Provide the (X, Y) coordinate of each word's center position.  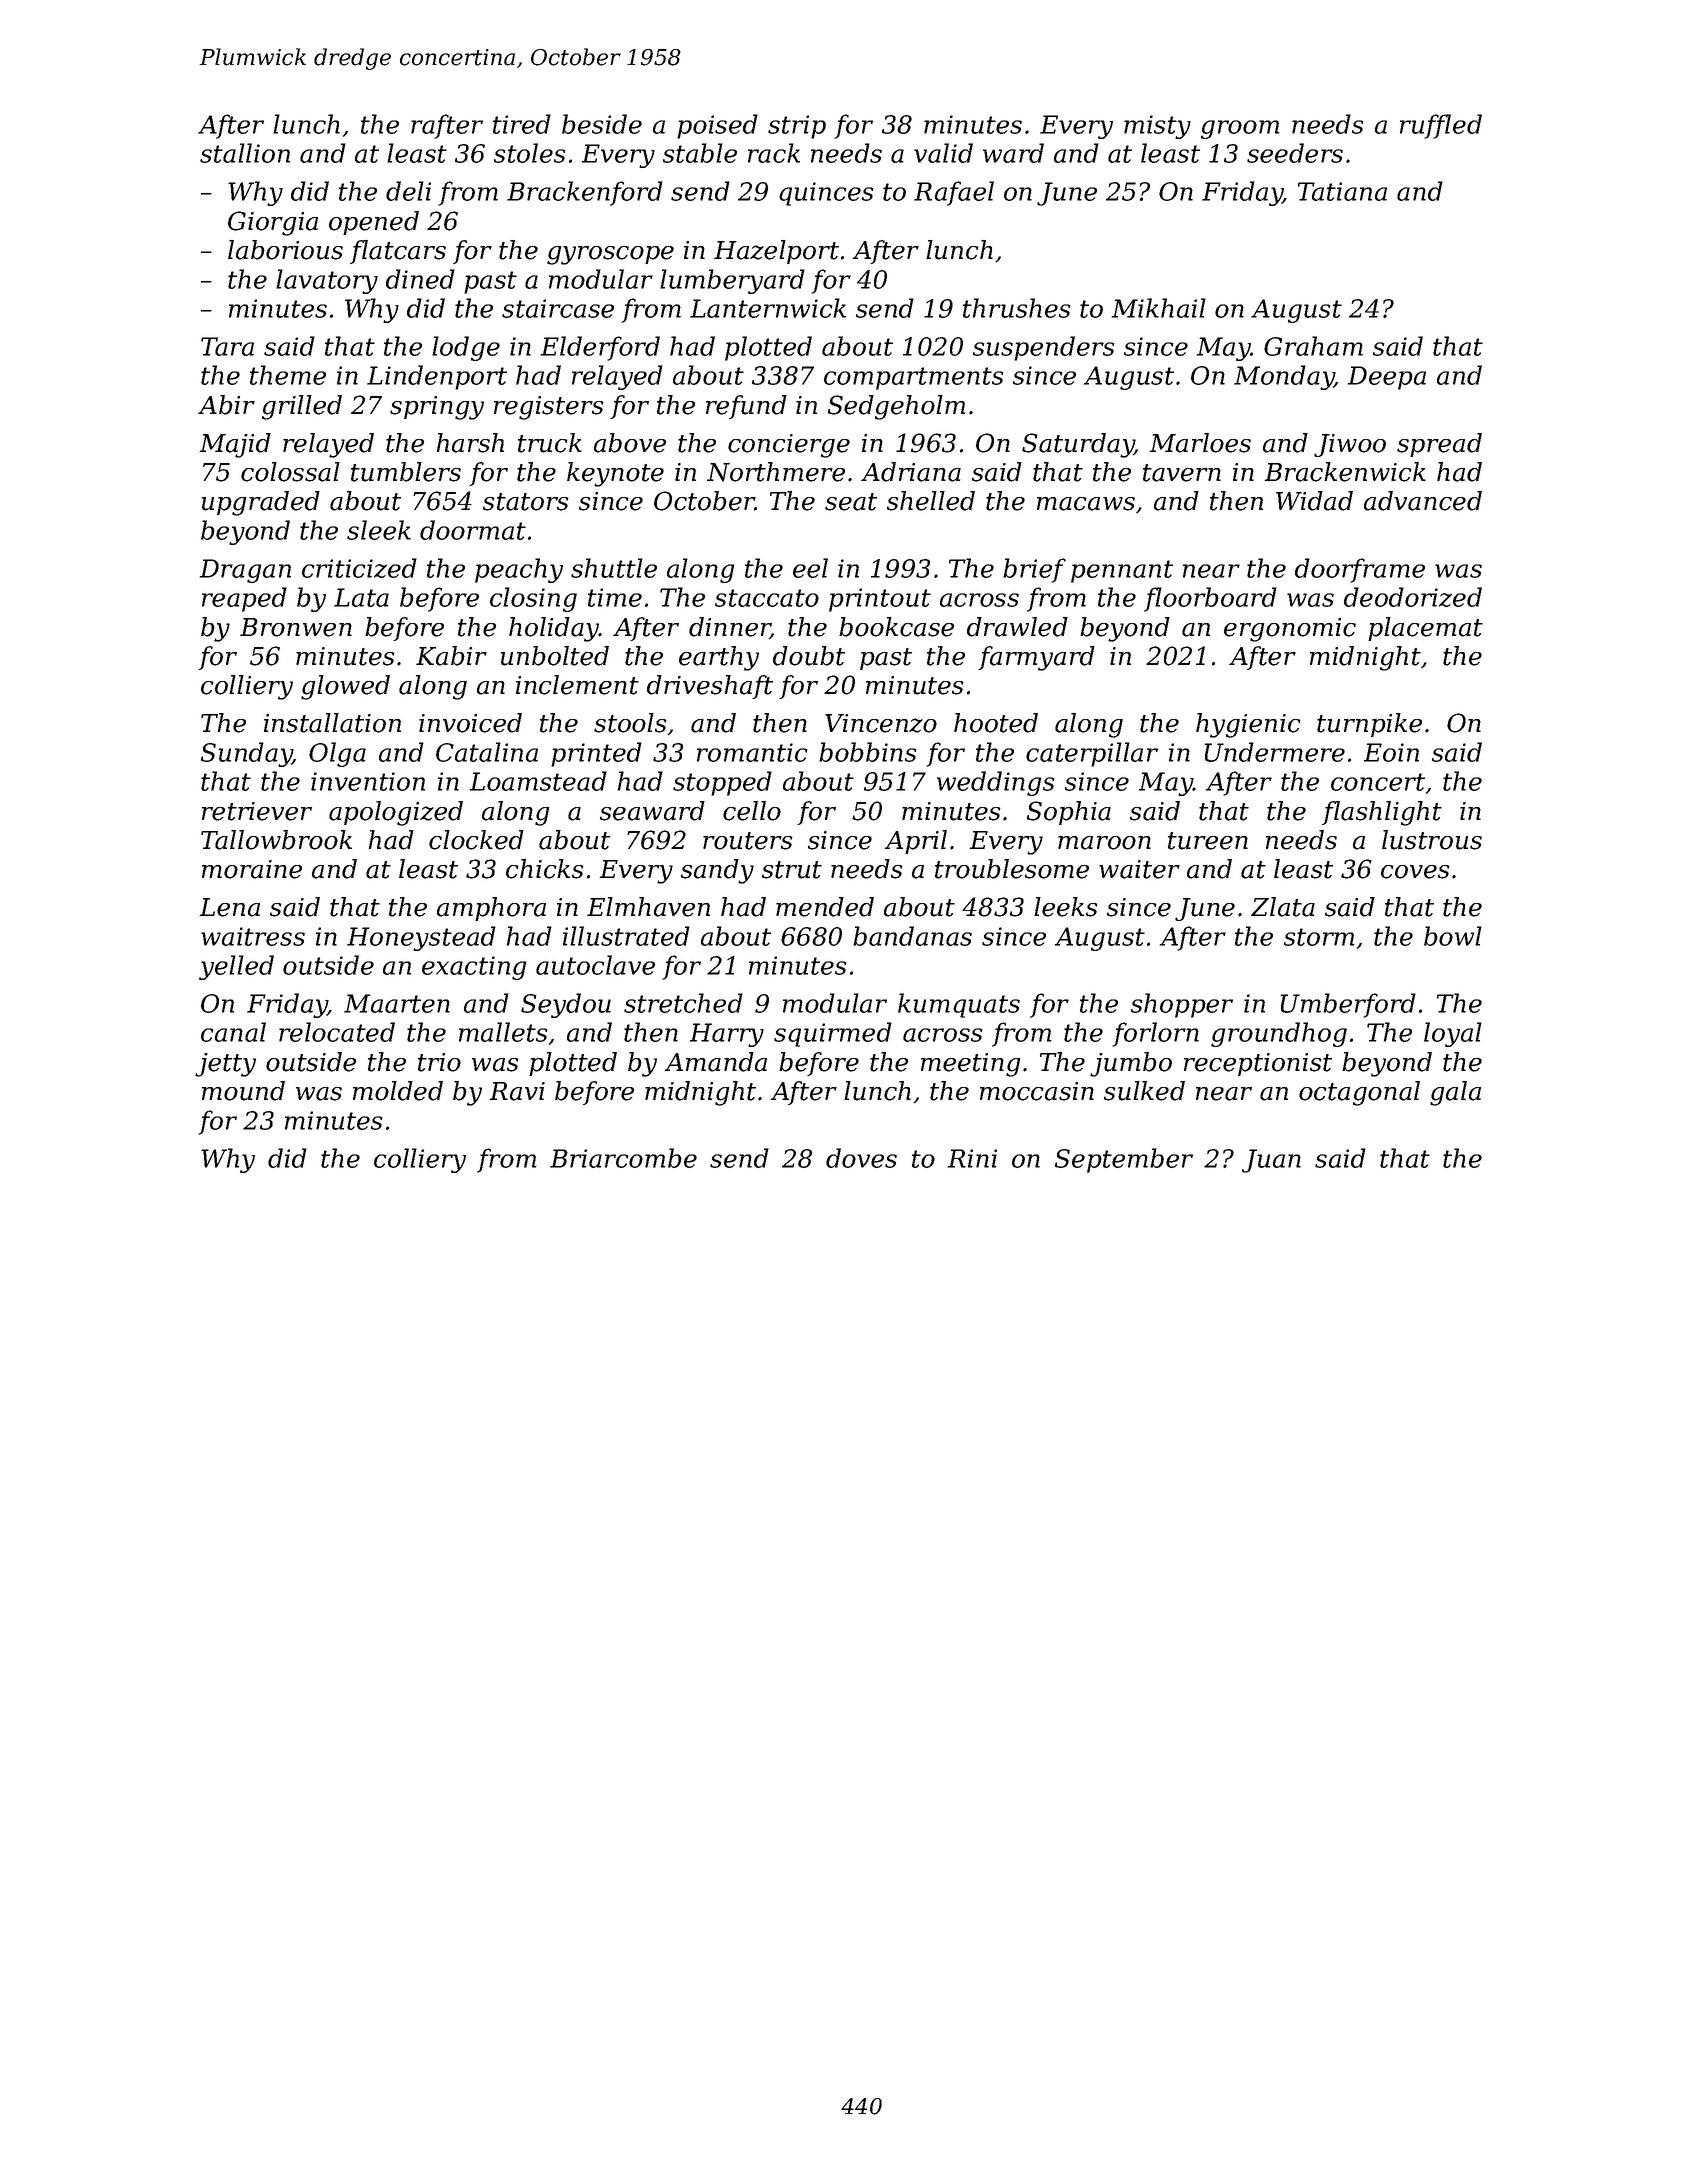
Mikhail (1159, 308)
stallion (245, 153)
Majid (235, 445)
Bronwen (296, 627)
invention (368, 781)
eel (810, 568)
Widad (1314, 501)
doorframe (1360, 570)
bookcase (896, 627)
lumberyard (732, 281)
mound (243, 1091)
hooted (996, 723)
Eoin (1391, 752)
